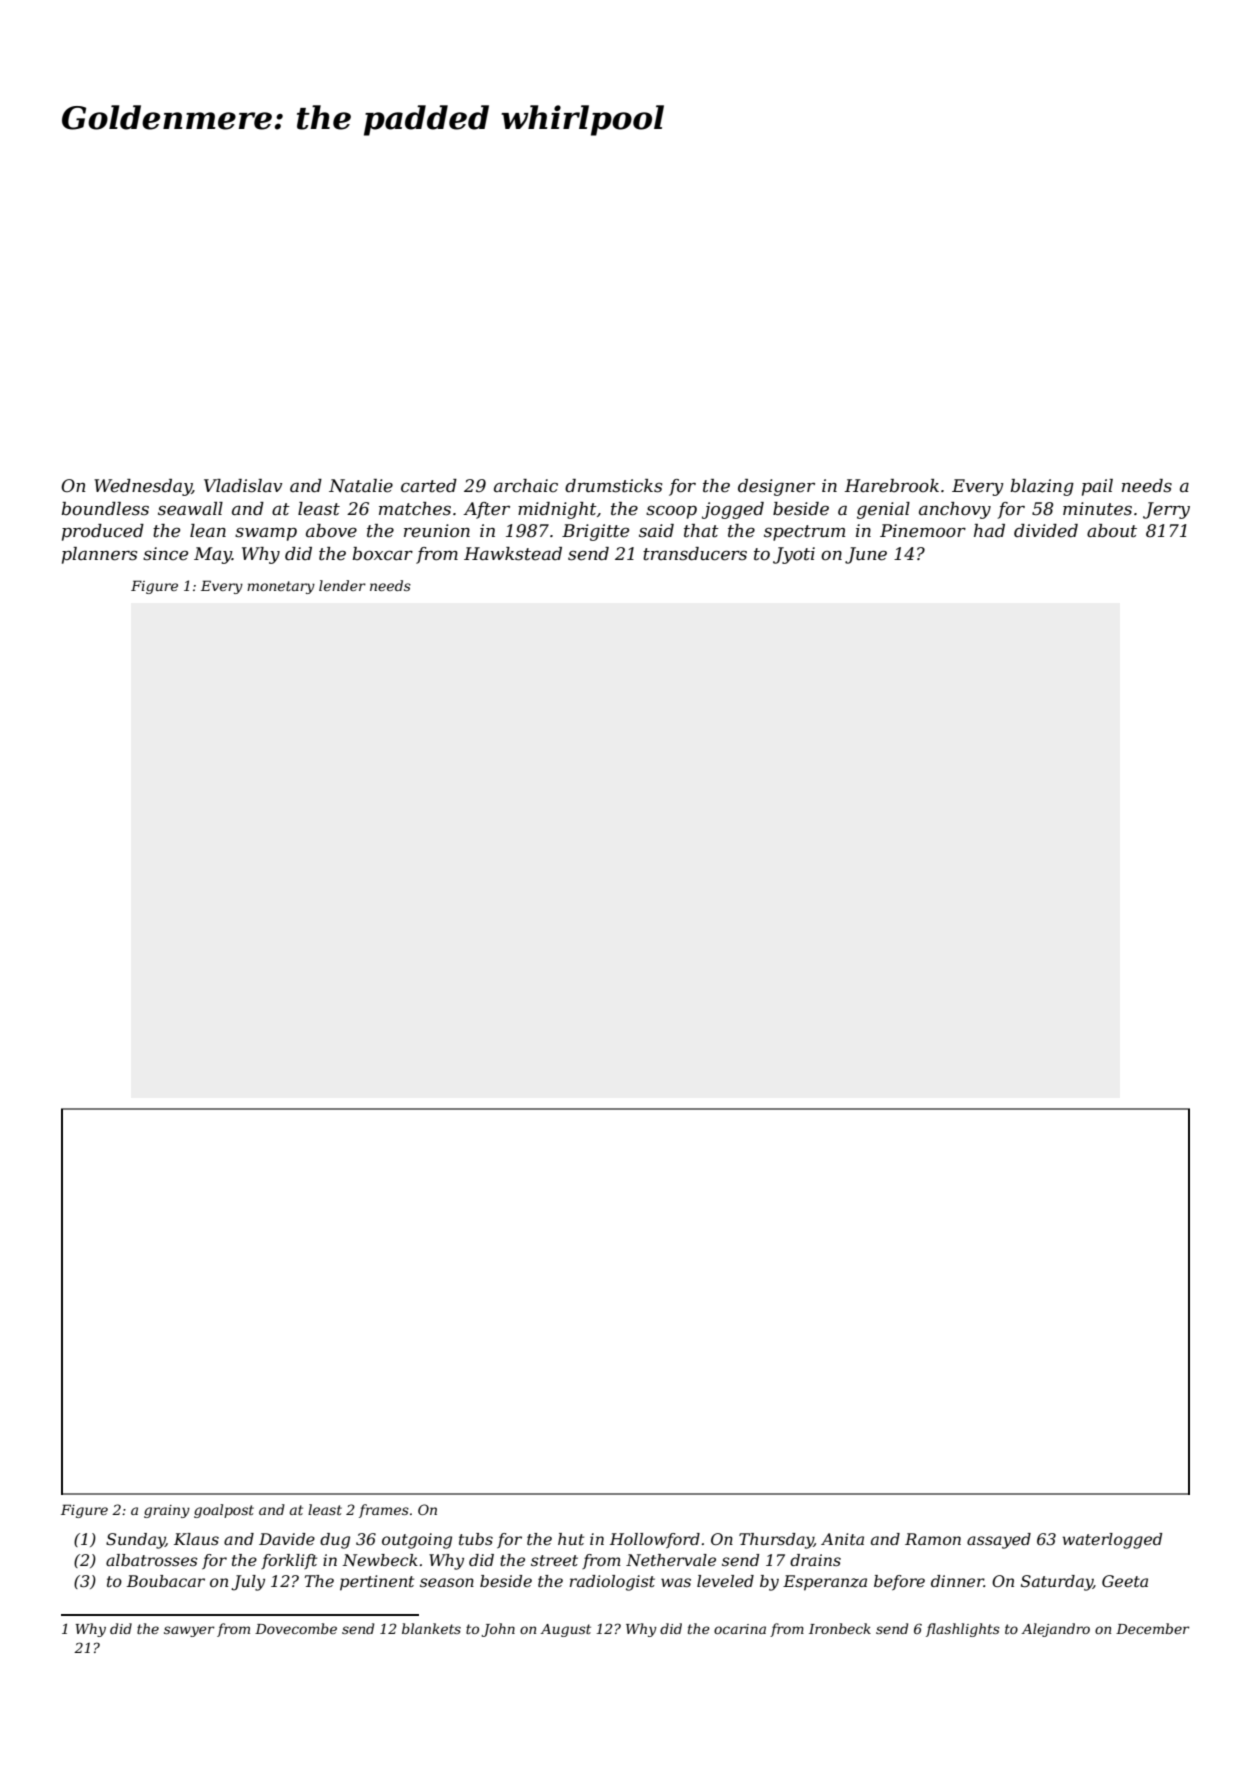 Image resolution: width=1251 pixels, height=1769 pixels. Describe the element at coordinates (342, 585) in the screenshot. I see `lender` at that location.
